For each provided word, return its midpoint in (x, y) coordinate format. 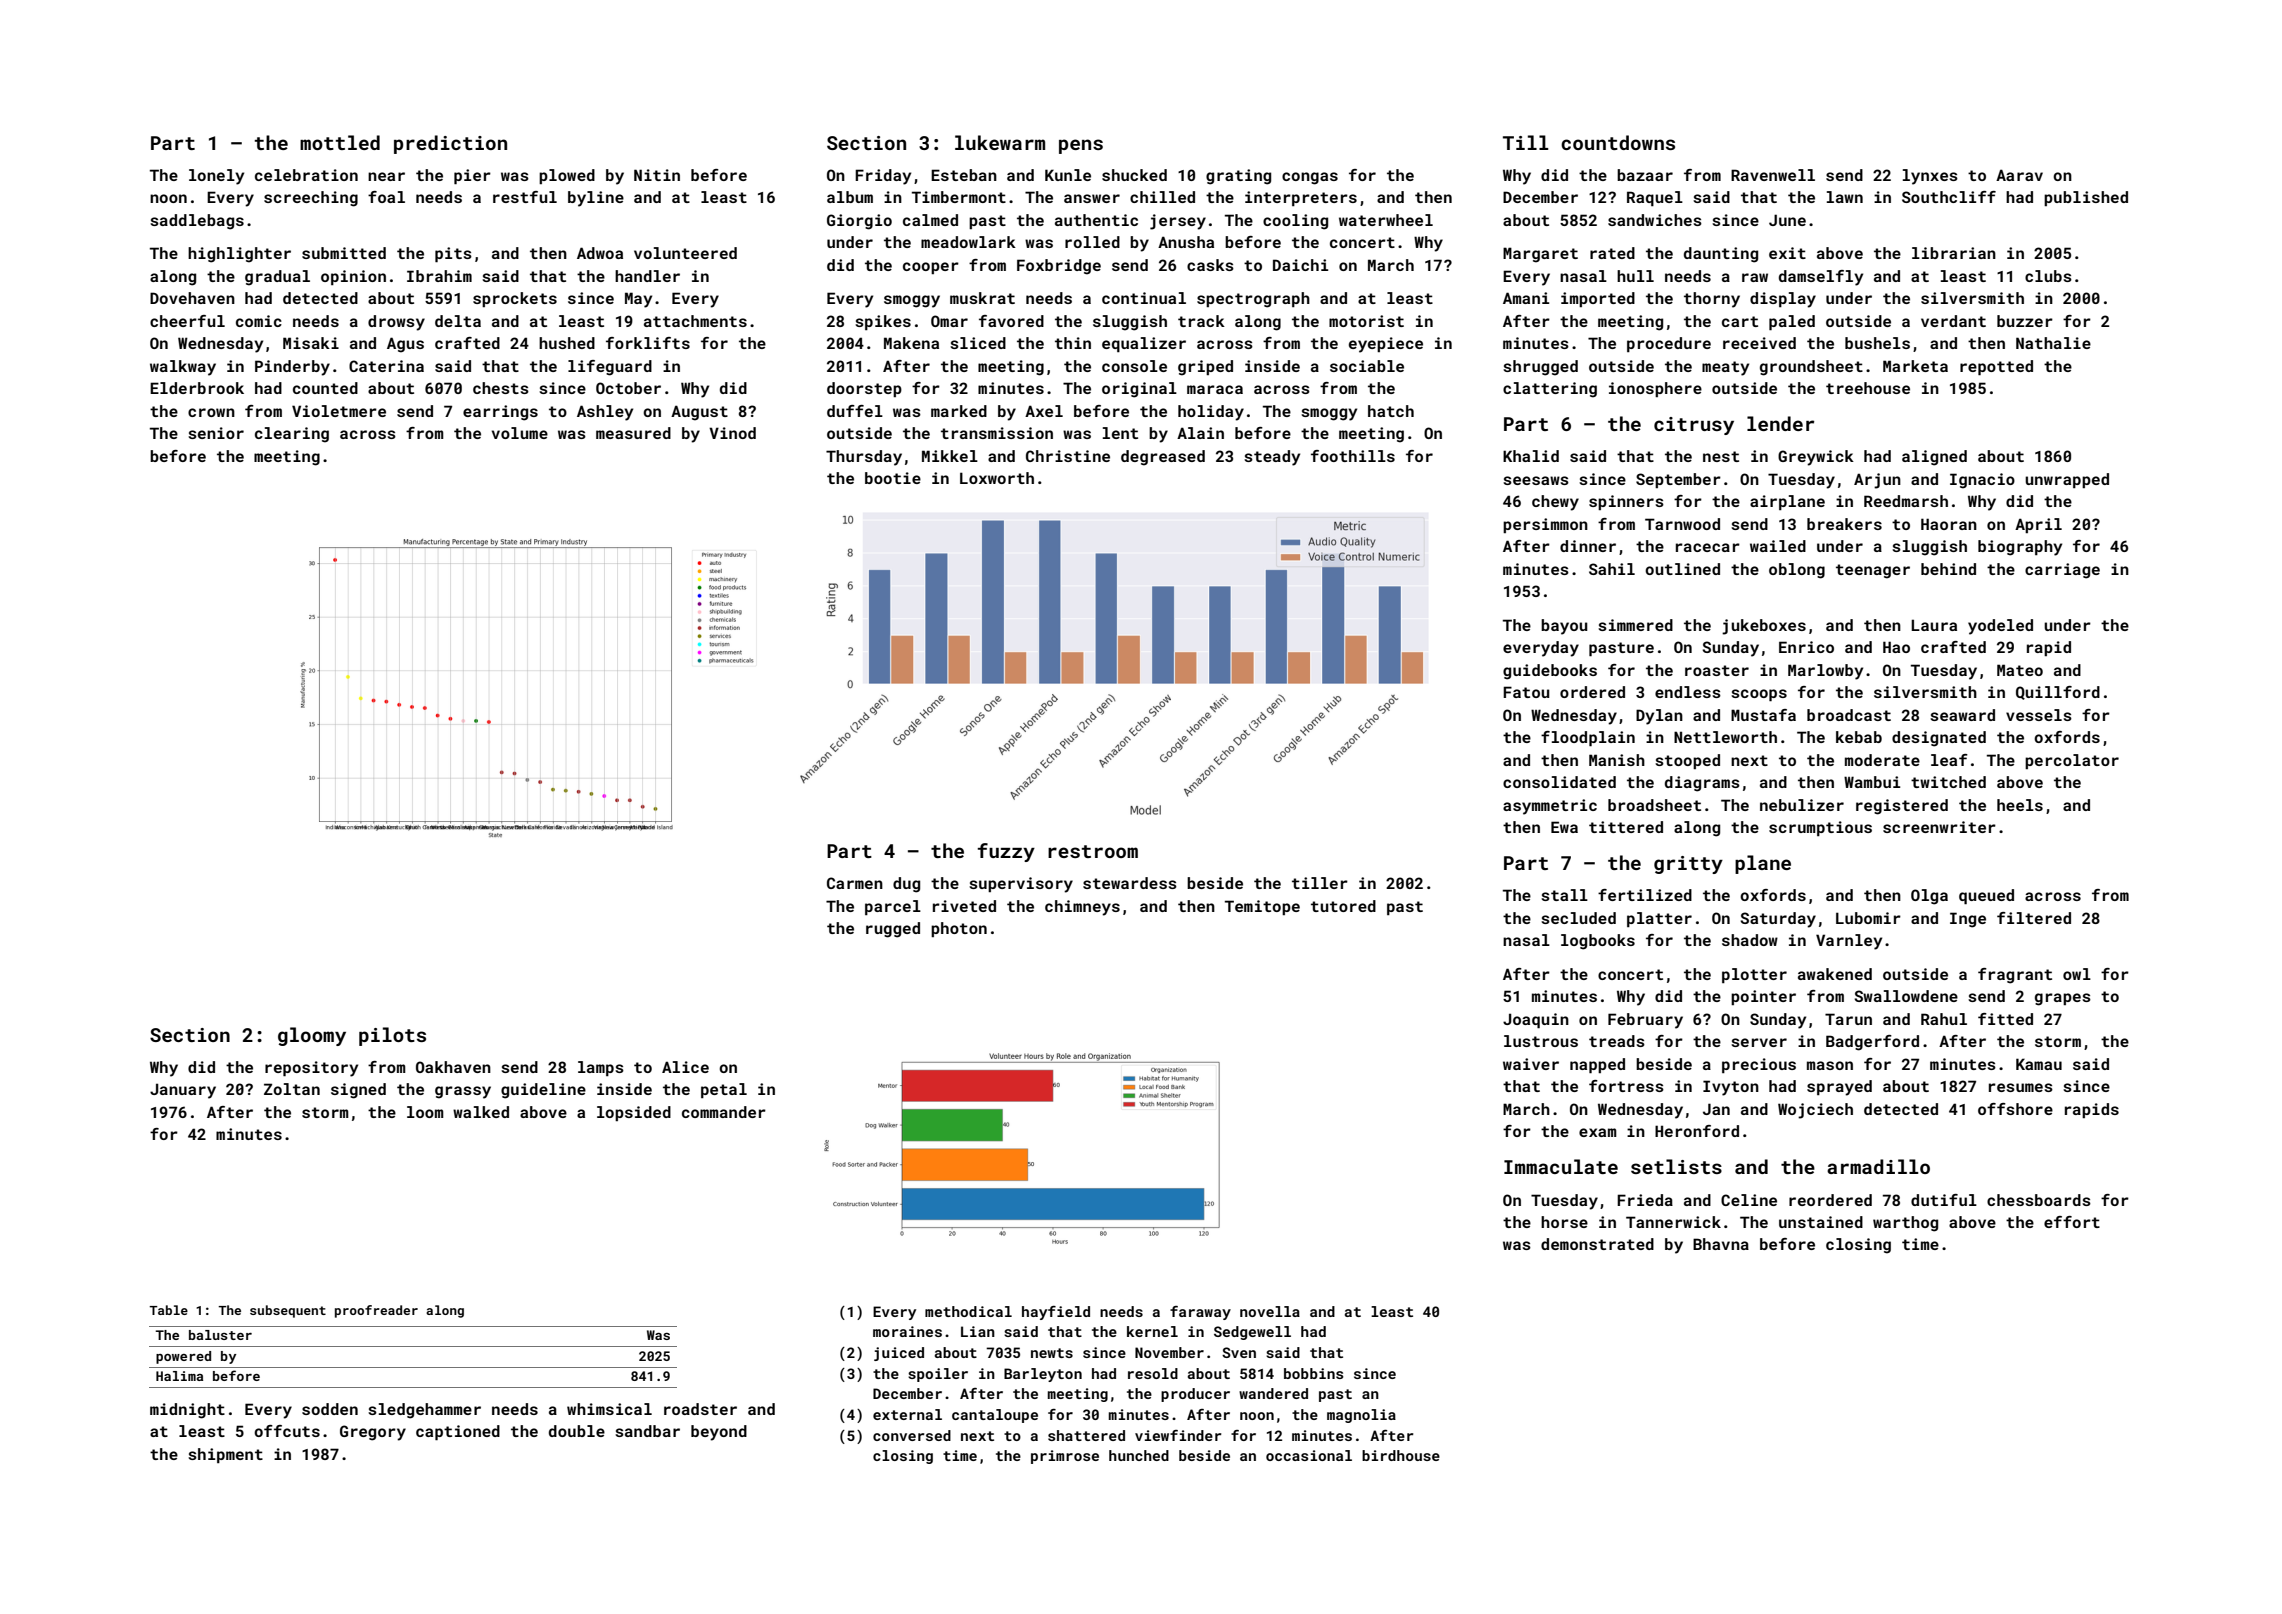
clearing (292, 435)
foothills (1353, 456)
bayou (1564, 627)
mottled (340, 142)
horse (1564, 1222)
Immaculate (1561, 1166)
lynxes (1930, 177)
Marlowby (1825, 672)
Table (168, 1310)
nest (1721, 456)
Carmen (855, 883)
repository (311, 1069)
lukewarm (1000, 142)
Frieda (1645, 1200)
